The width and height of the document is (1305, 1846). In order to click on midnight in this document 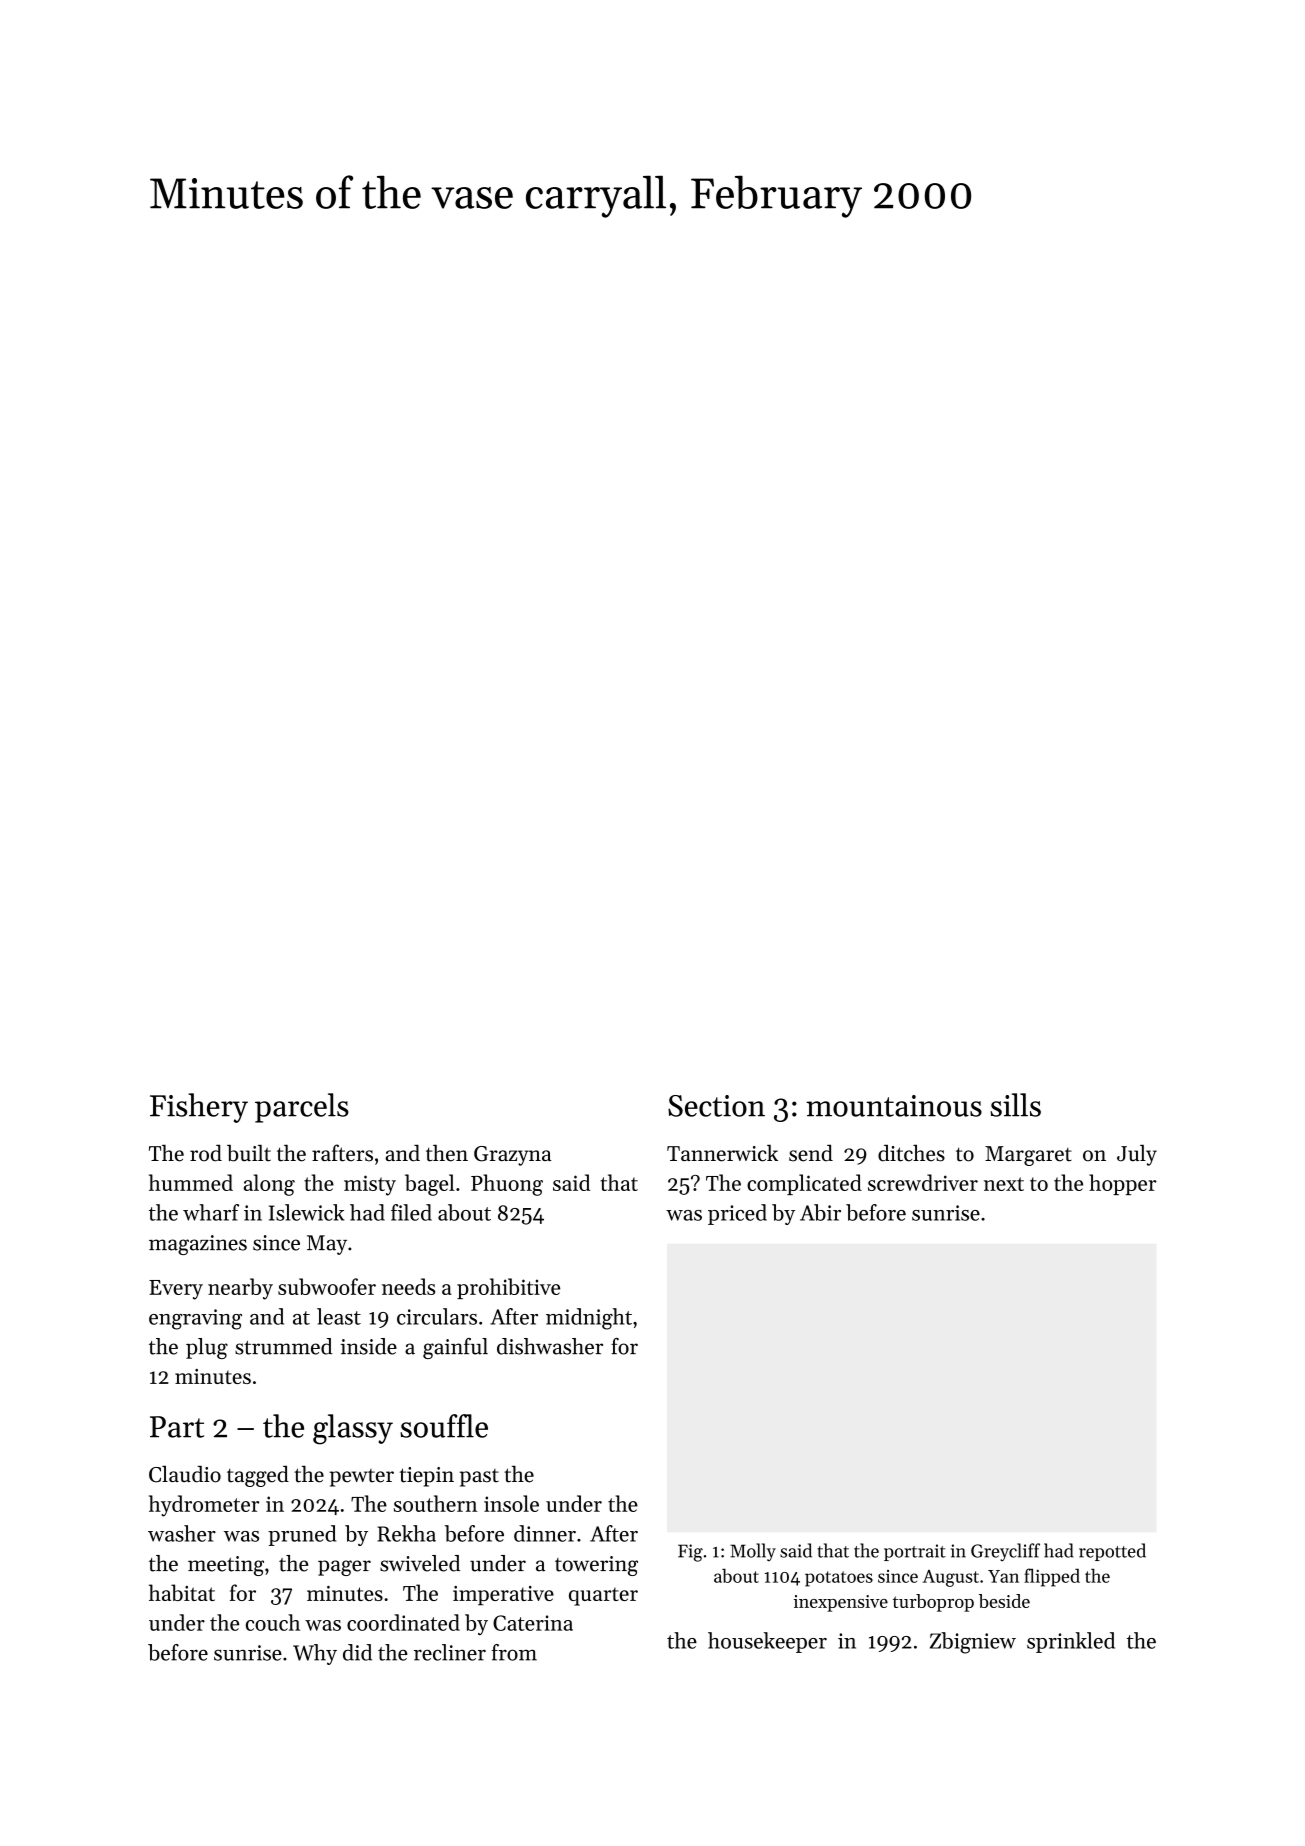, I will do `click(589, 1319)`.
